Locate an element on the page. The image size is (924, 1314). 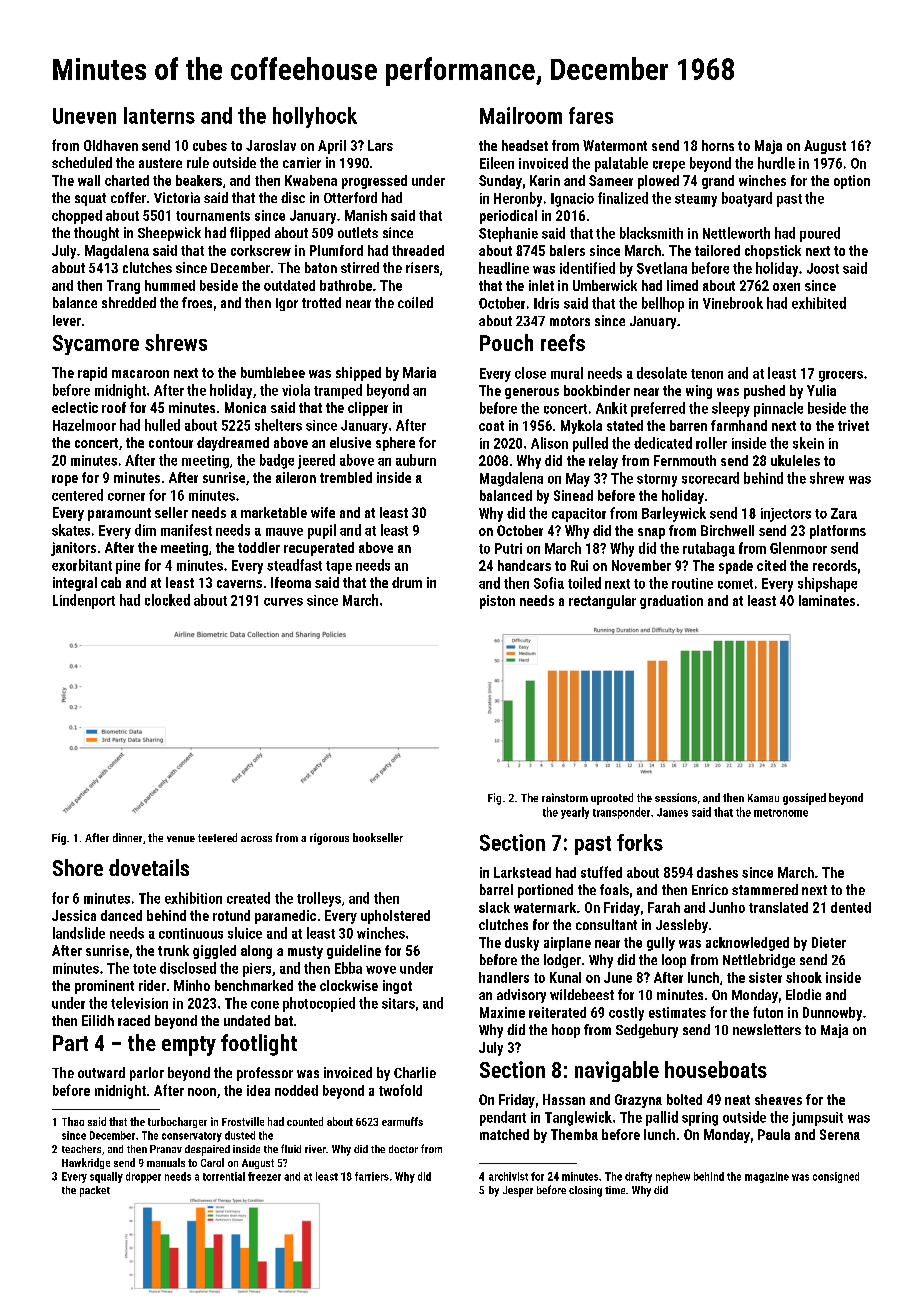
trolleys is located at coordinates (319, 899).
